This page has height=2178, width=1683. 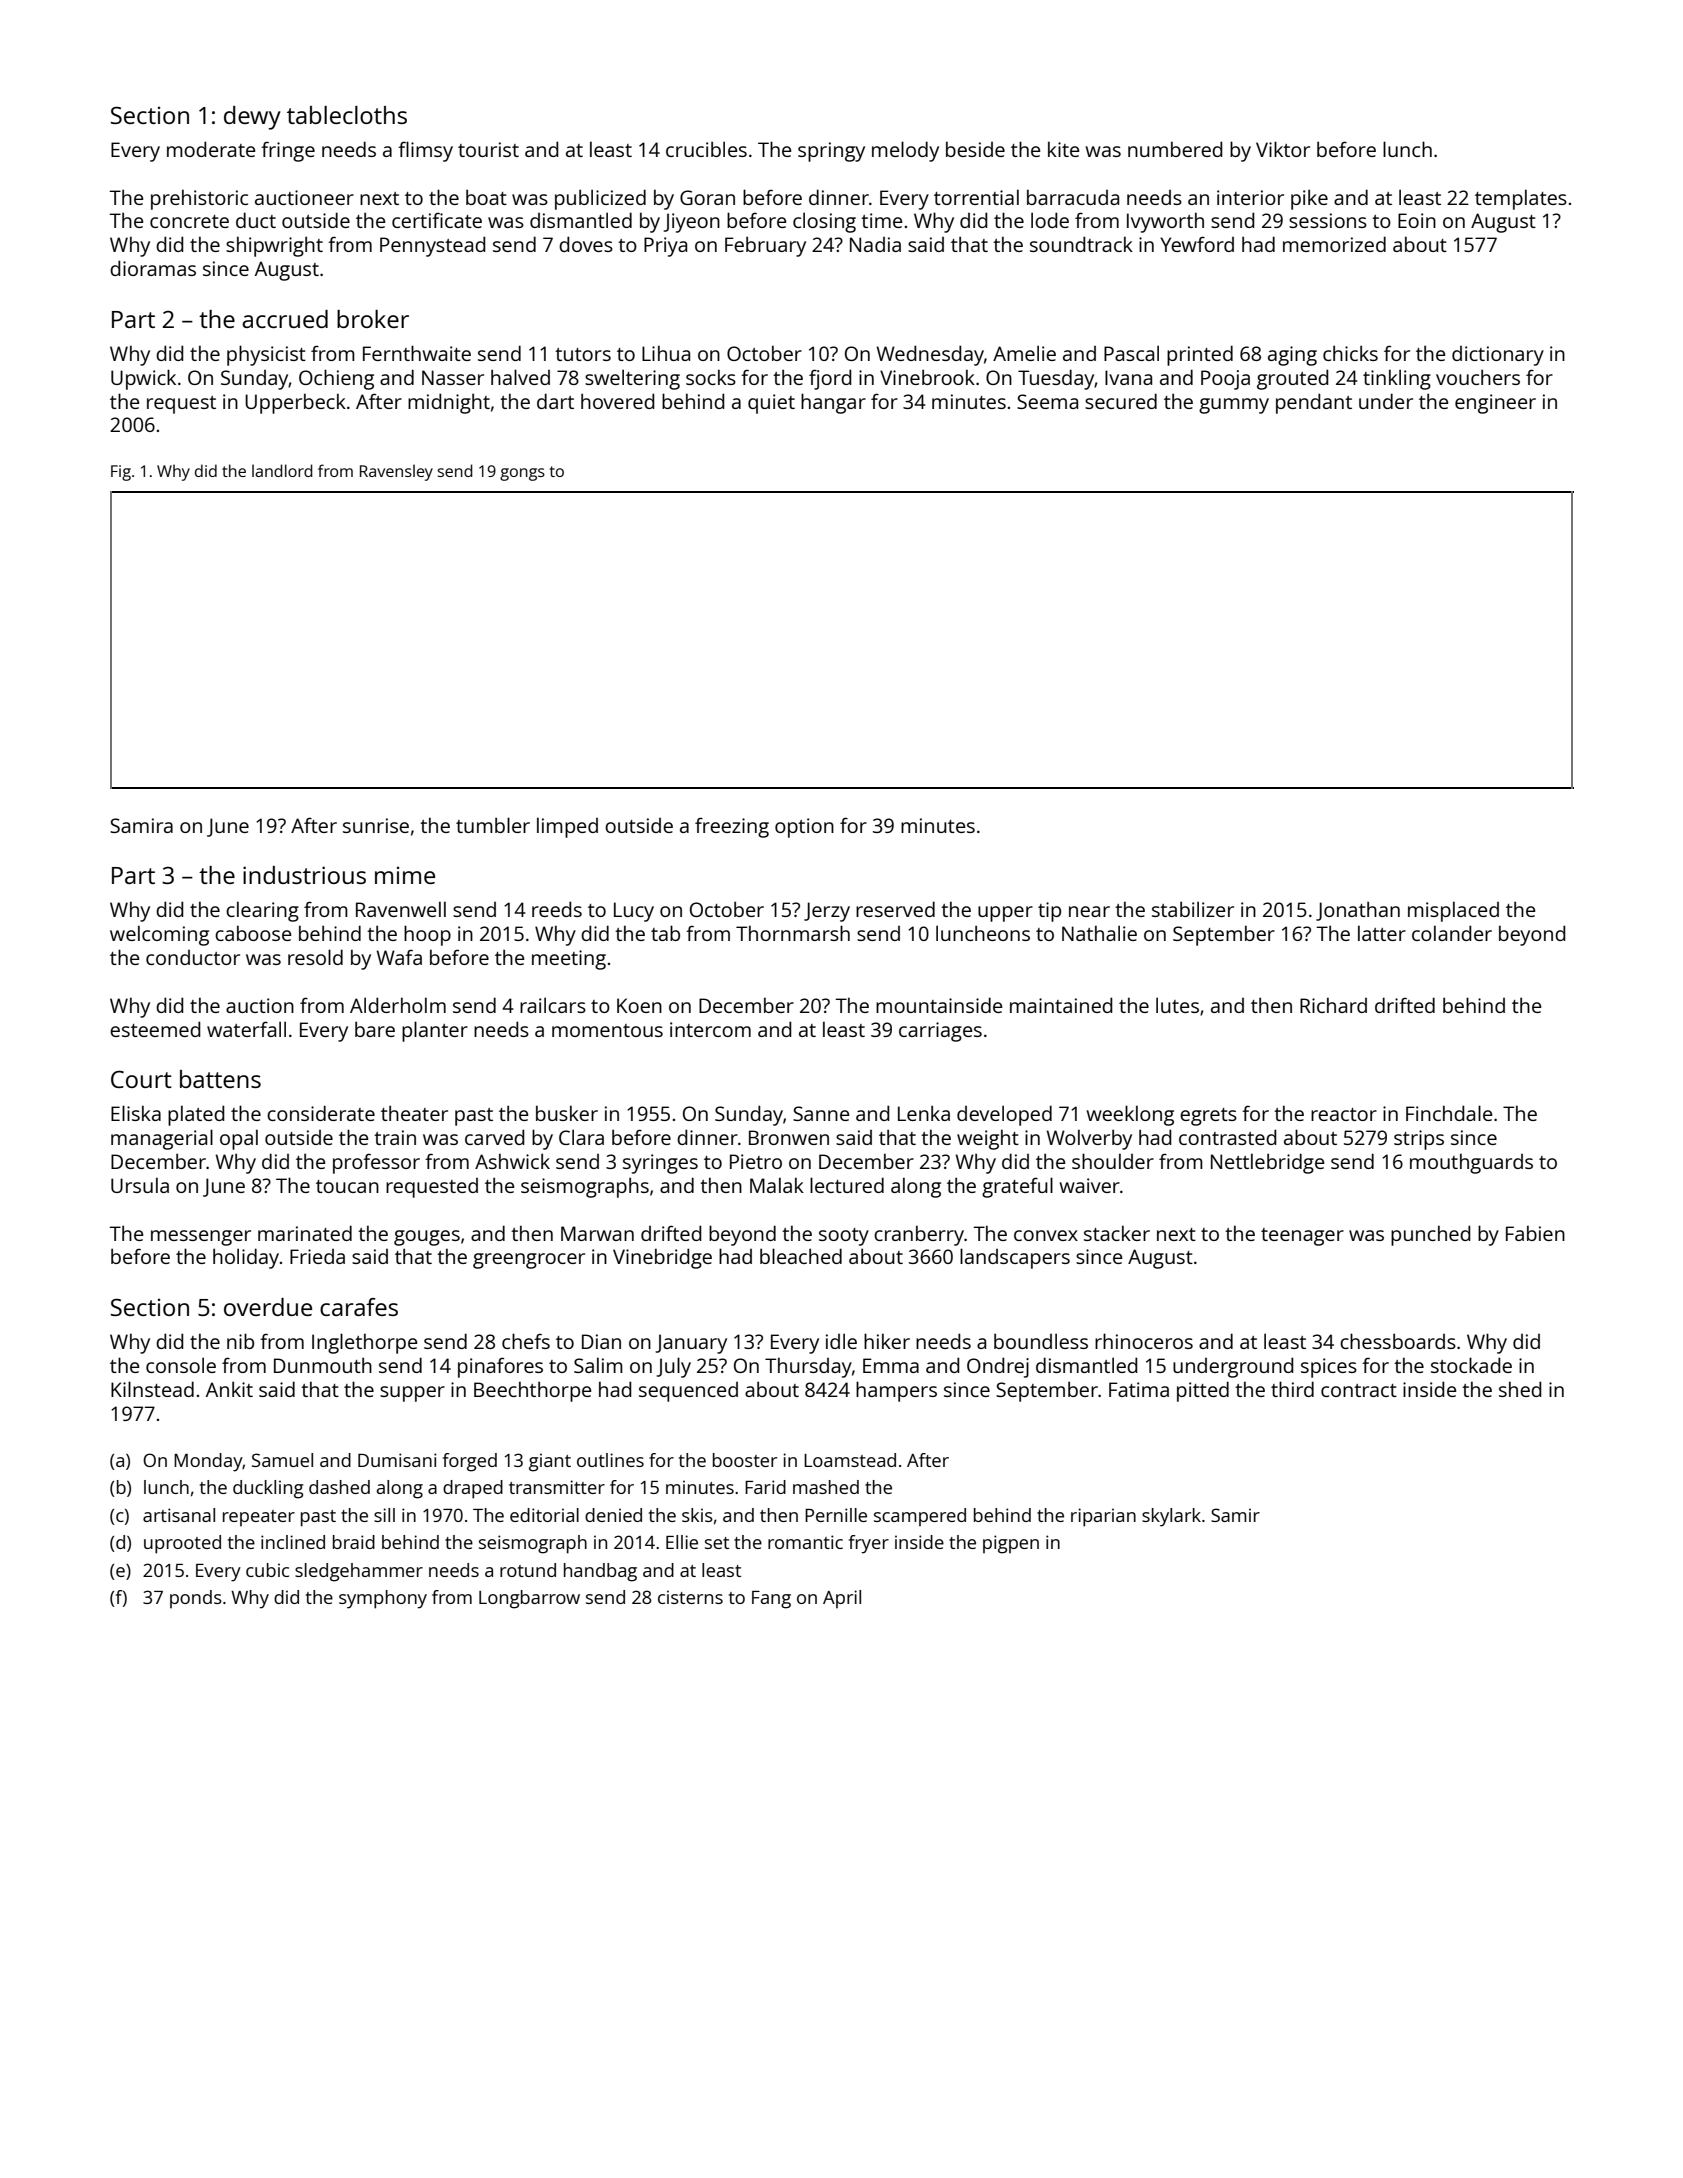 I want to click on sunrise, so click(x=376, y=825).
